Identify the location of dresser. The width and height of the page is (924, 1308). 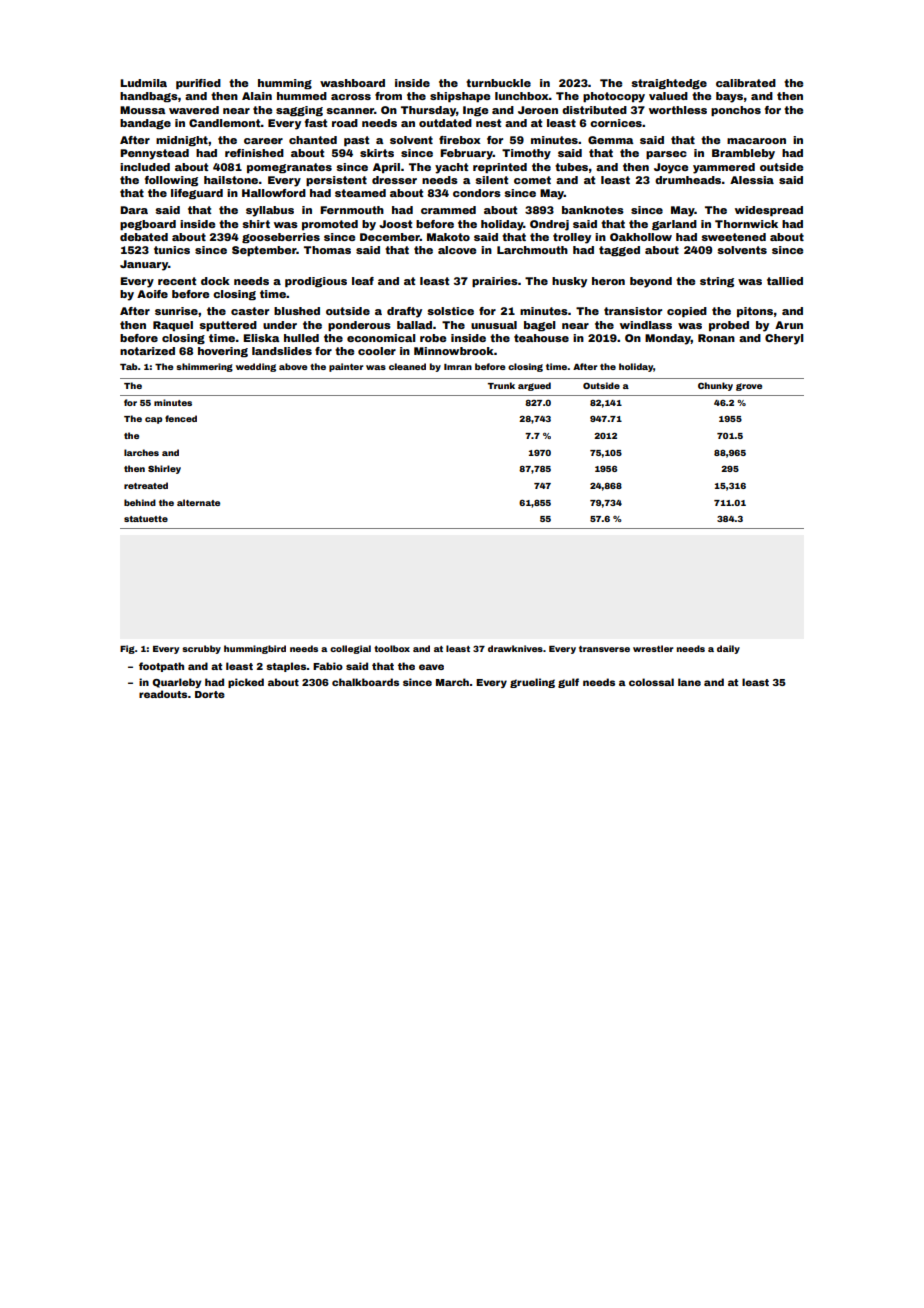
(394, 180).
